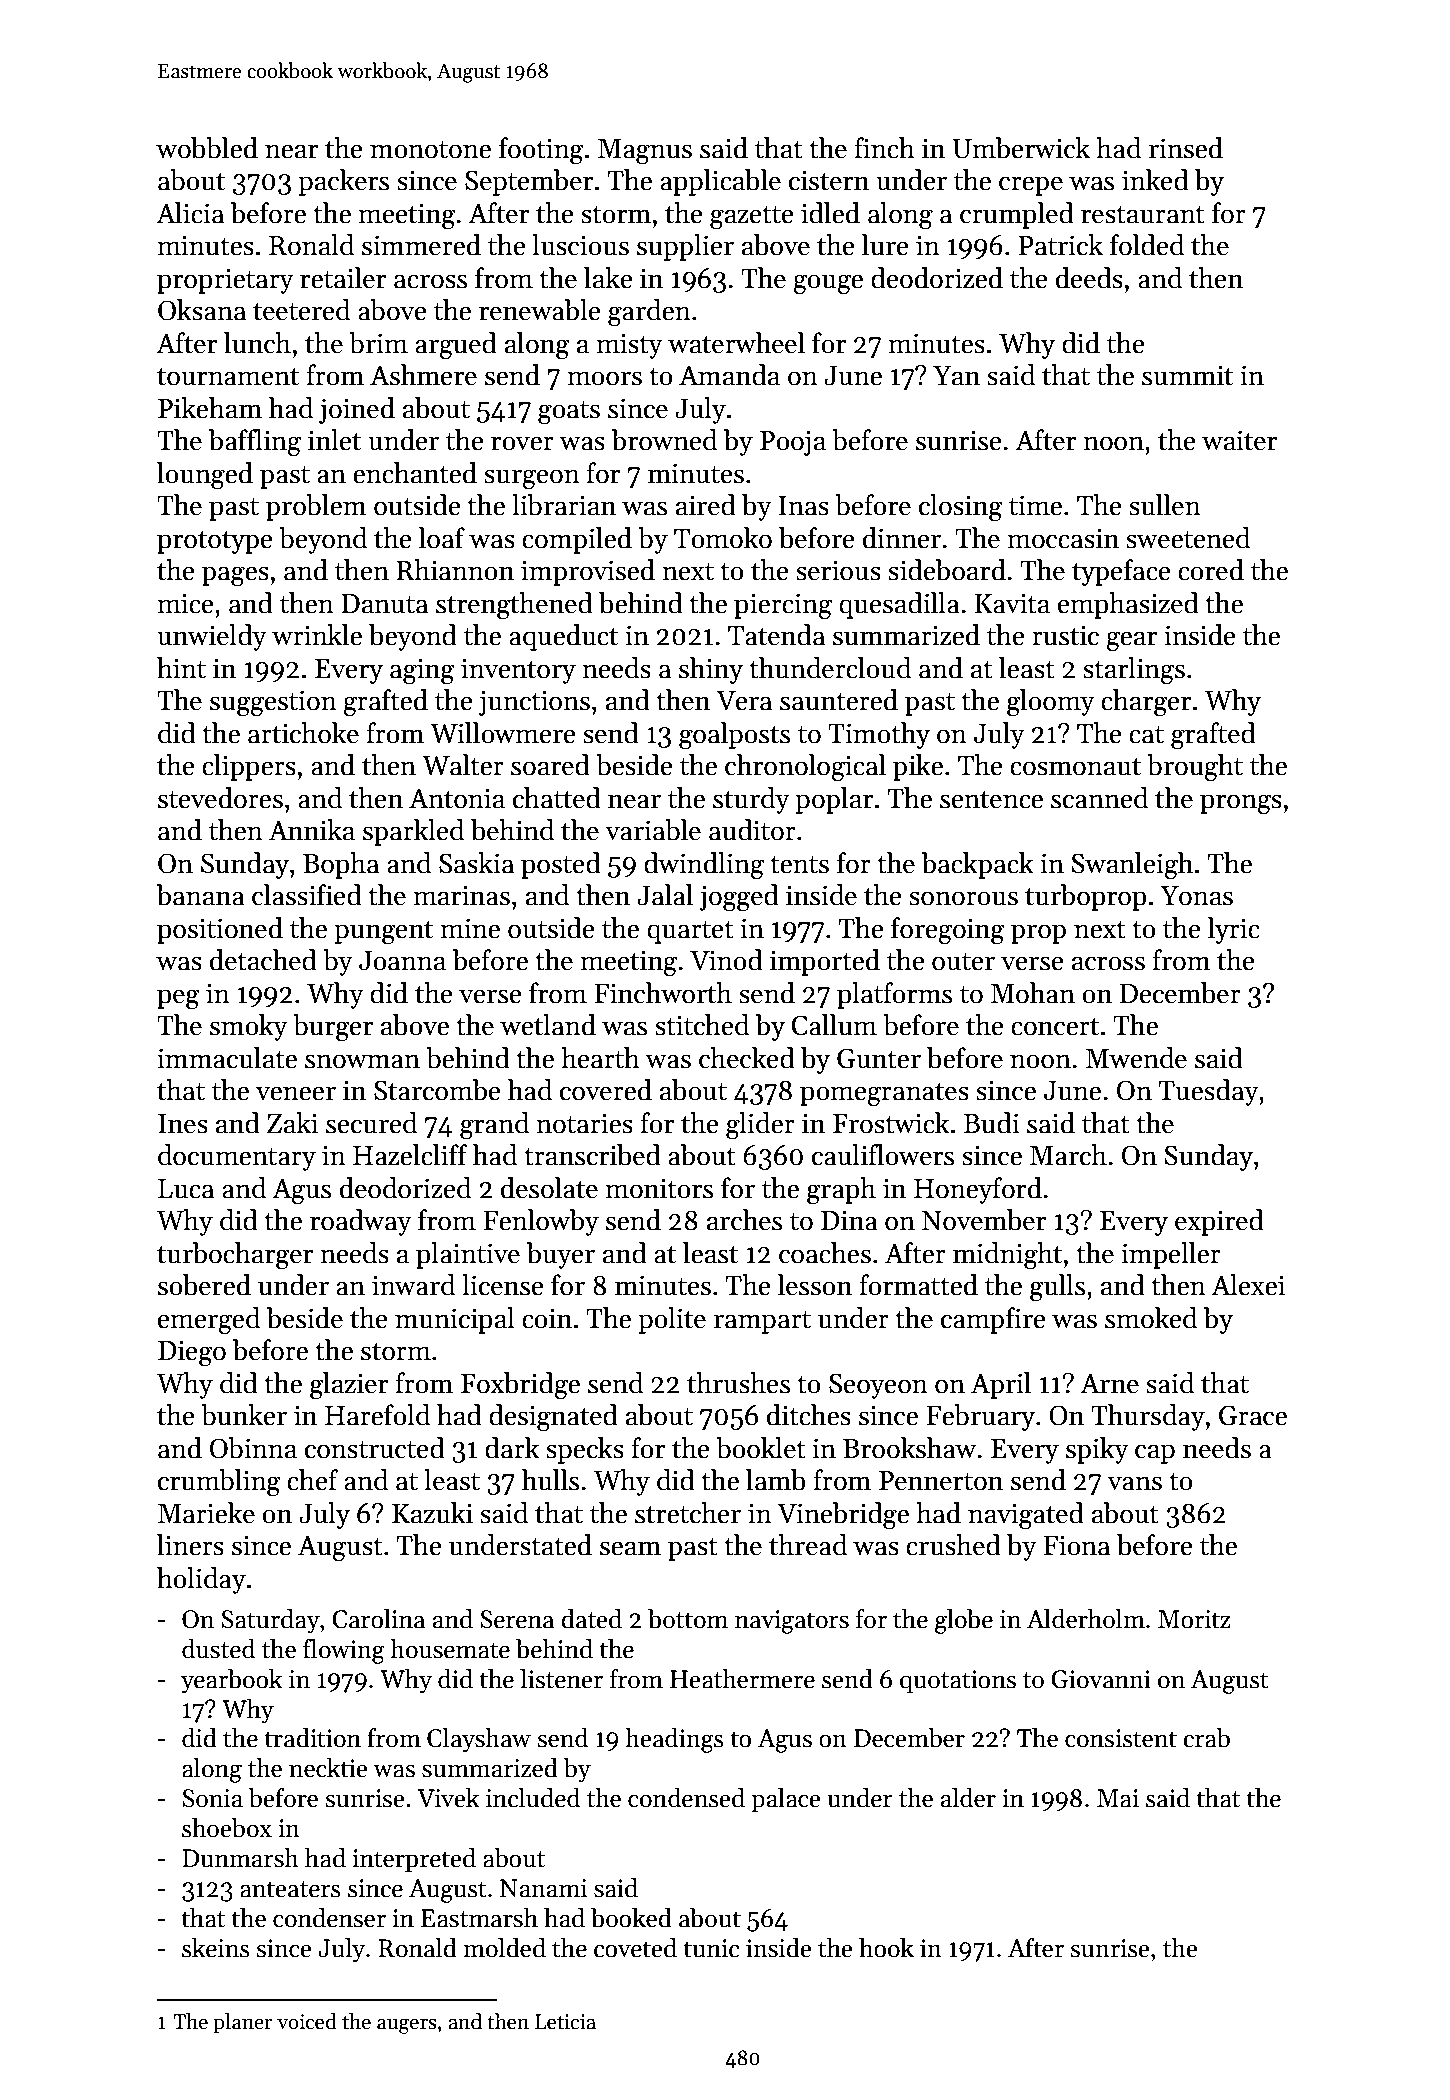  Describe the element at coordinates (243, 2023) in the page. I see `planer` at that location.
